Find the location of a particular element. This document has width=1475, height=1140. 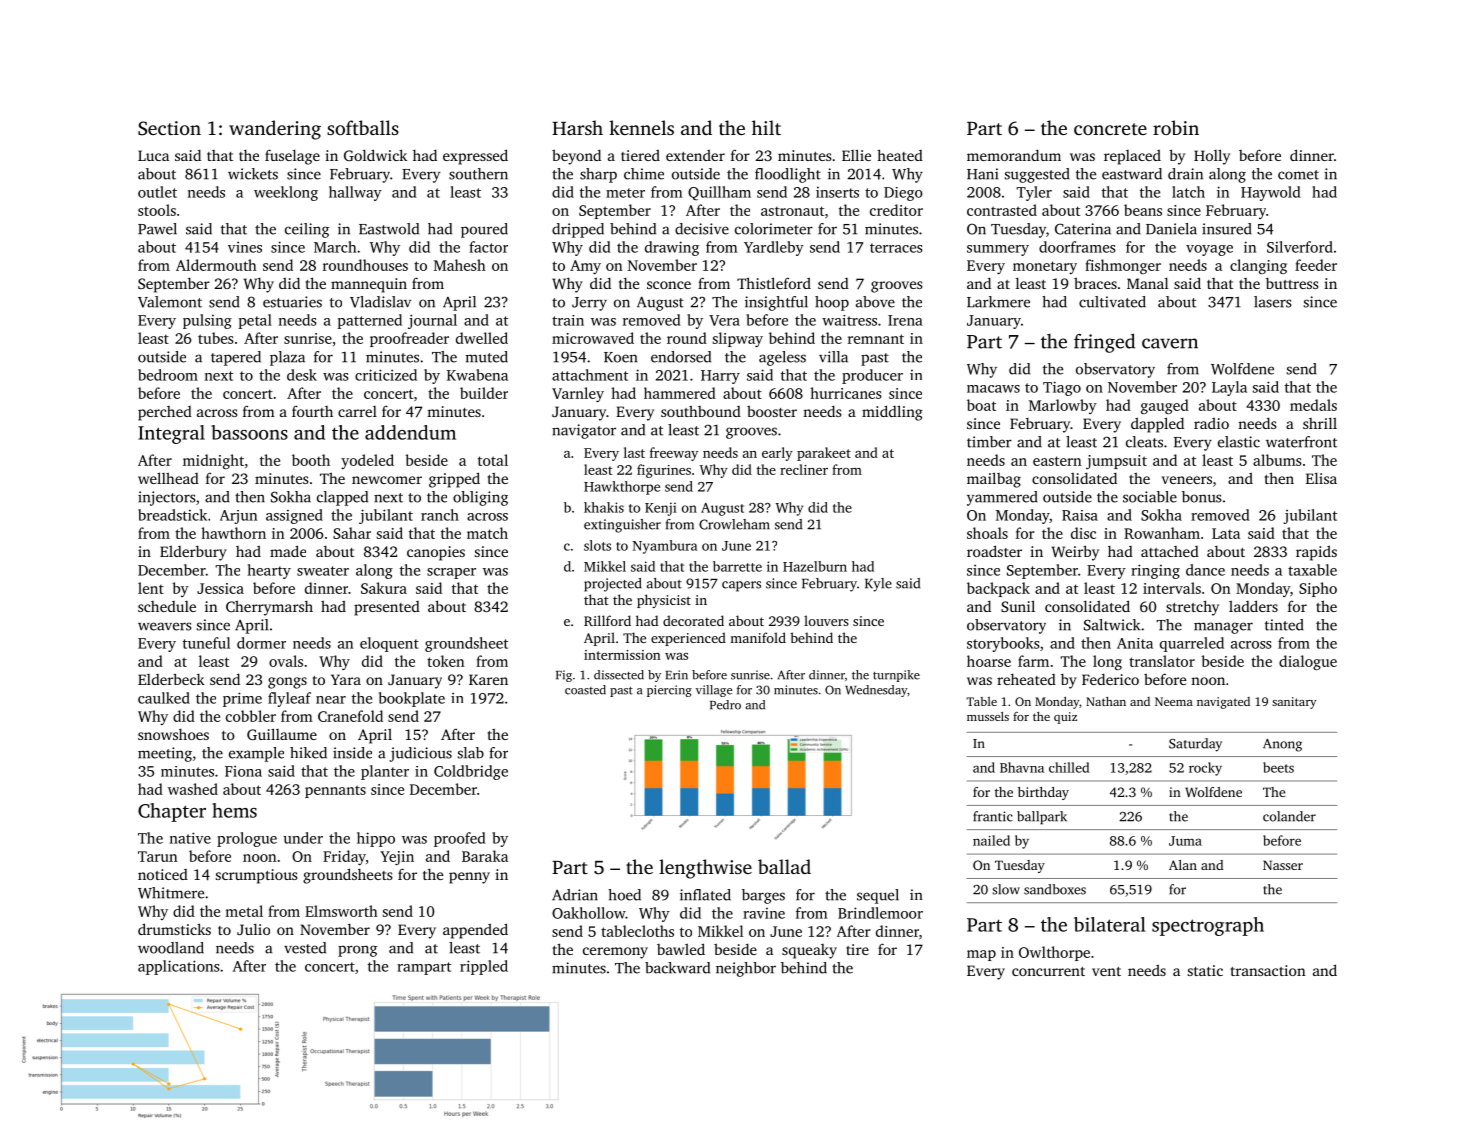

robin is located at coordinates (1176, 127).
